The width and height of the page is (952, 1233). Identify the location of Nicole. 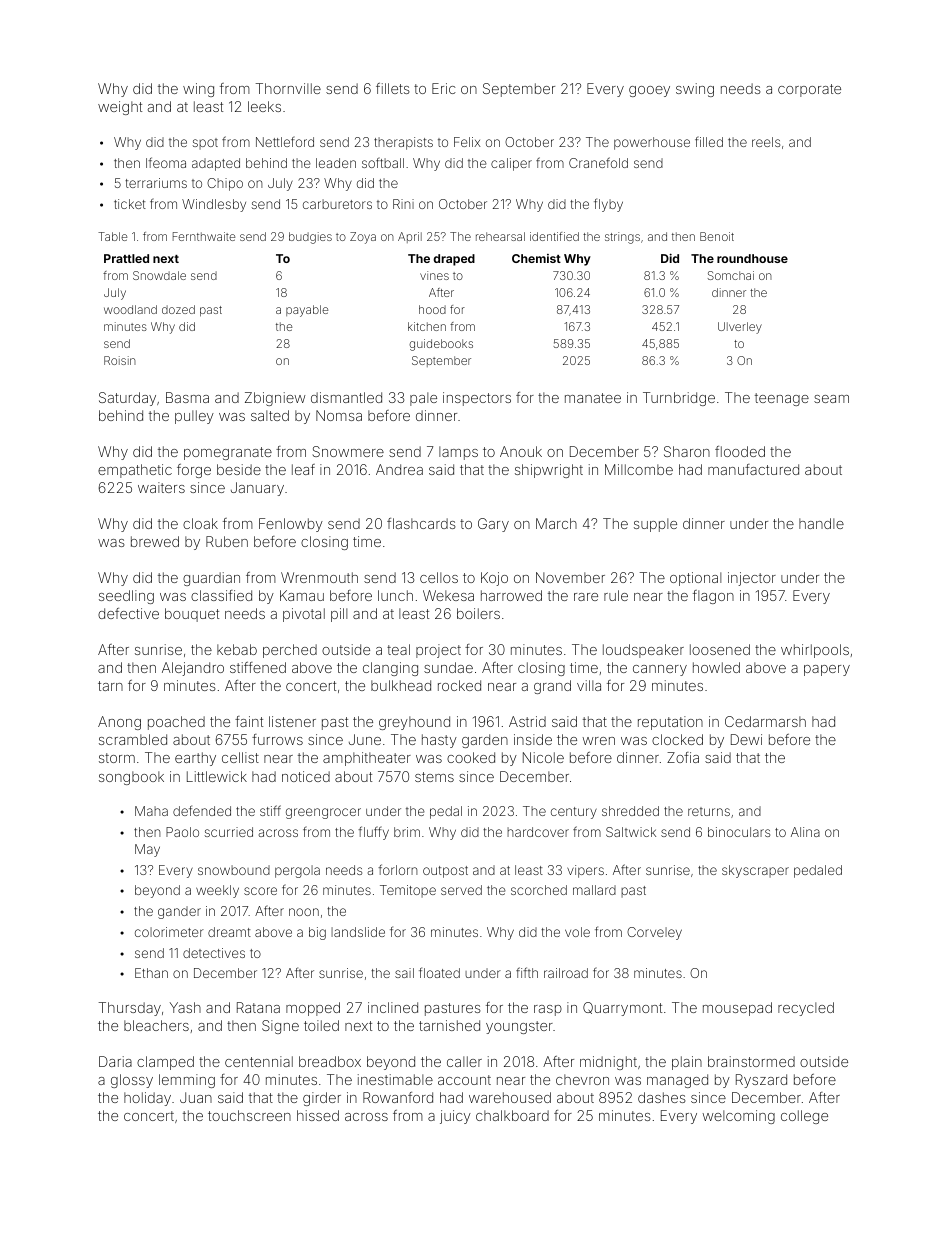
(543, 757).
